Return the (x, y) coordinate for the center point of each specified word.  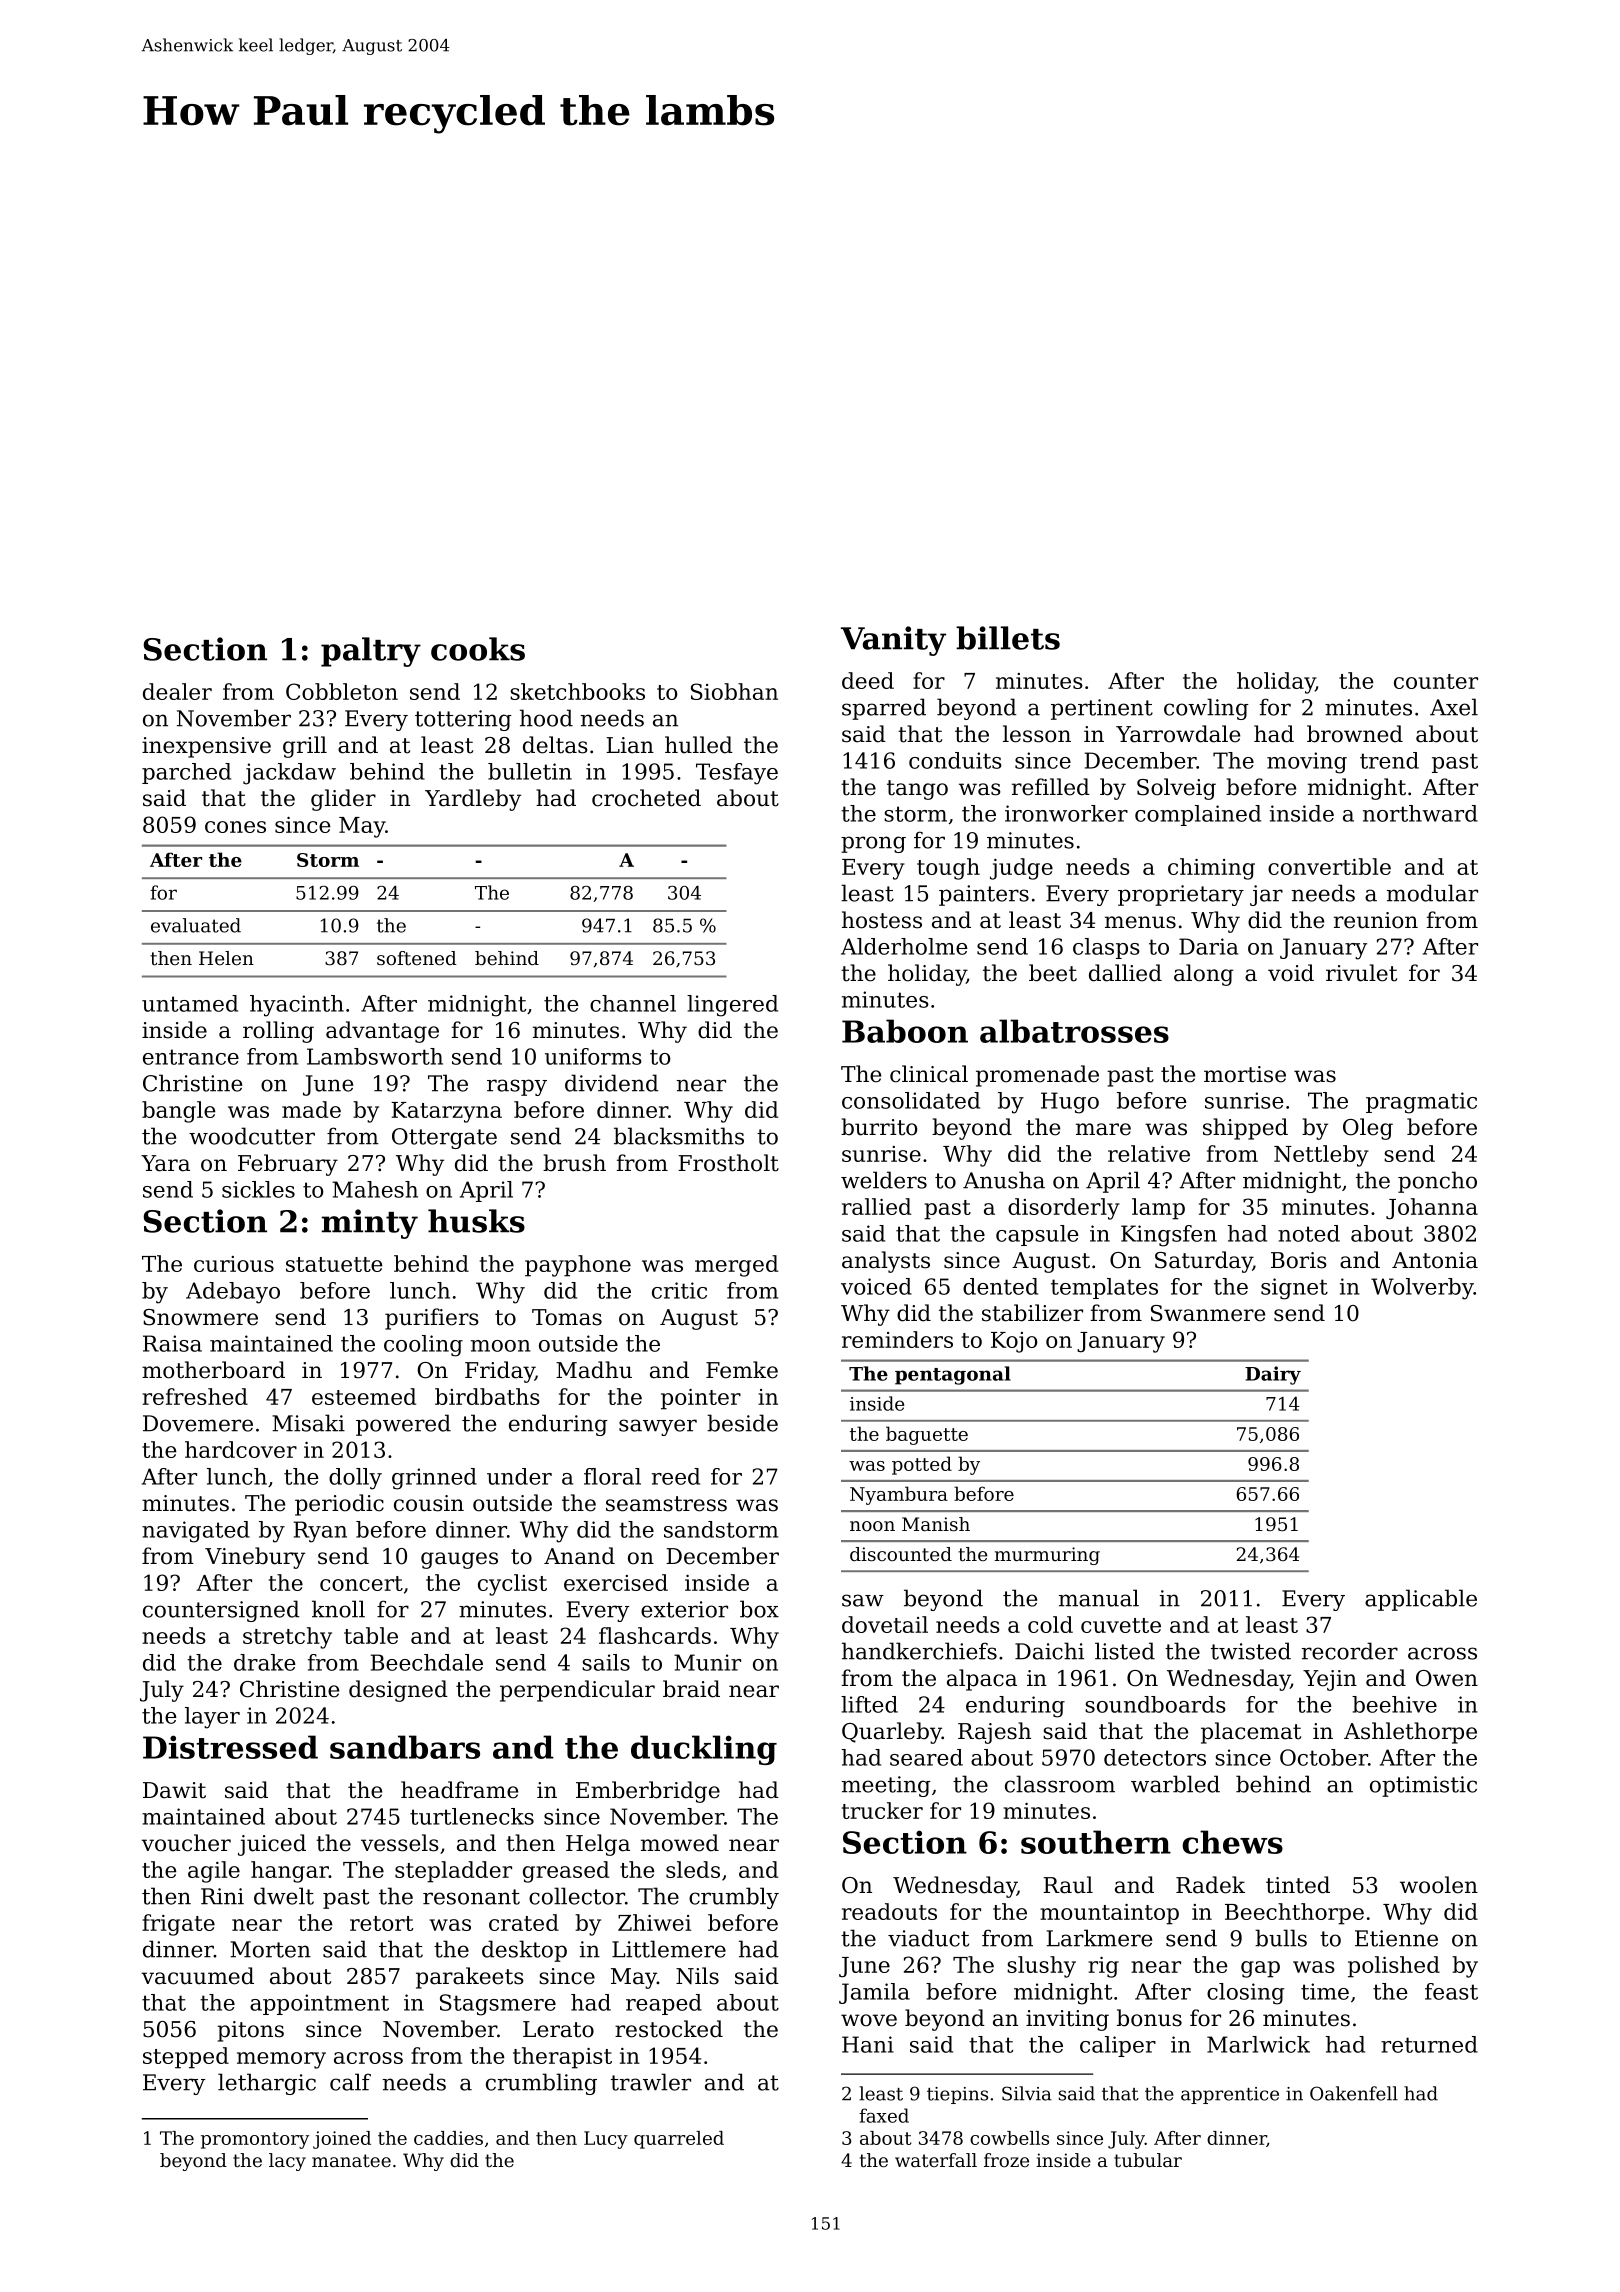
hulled (699, 745)
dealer (177, 691)
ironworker (1066, 813)
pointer (701, 1399)
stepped (186, 2058)
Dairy (1273, 1375)
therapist (562, 2058)
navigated (196, 1532)
